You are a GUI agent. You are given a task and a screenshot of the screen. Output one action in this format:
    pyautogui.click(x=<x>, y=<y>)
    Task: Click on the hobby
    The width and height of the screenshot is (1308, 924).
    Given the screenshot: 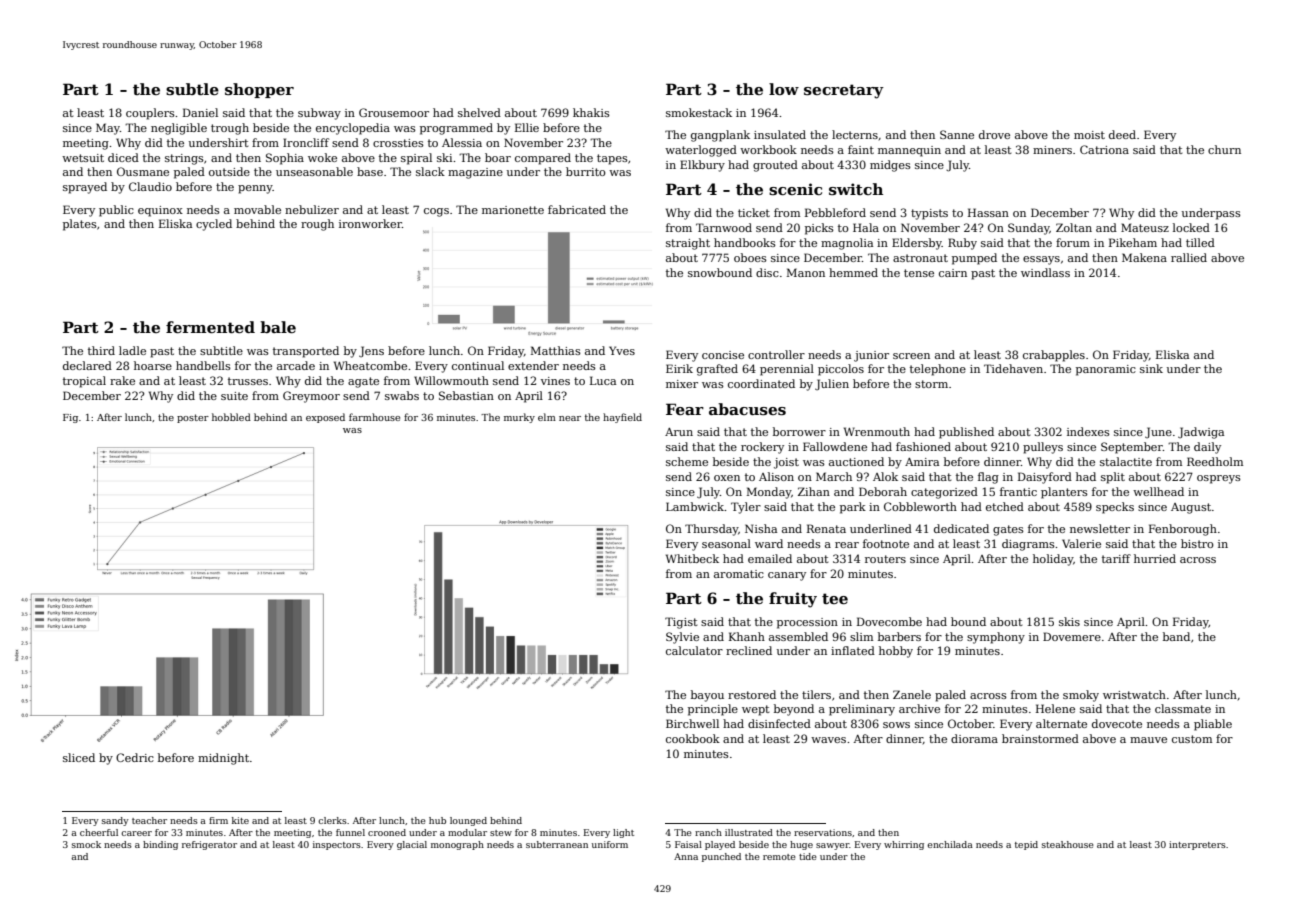 What is the action you would take?
    pyautogui.click(x=896, y=652)
